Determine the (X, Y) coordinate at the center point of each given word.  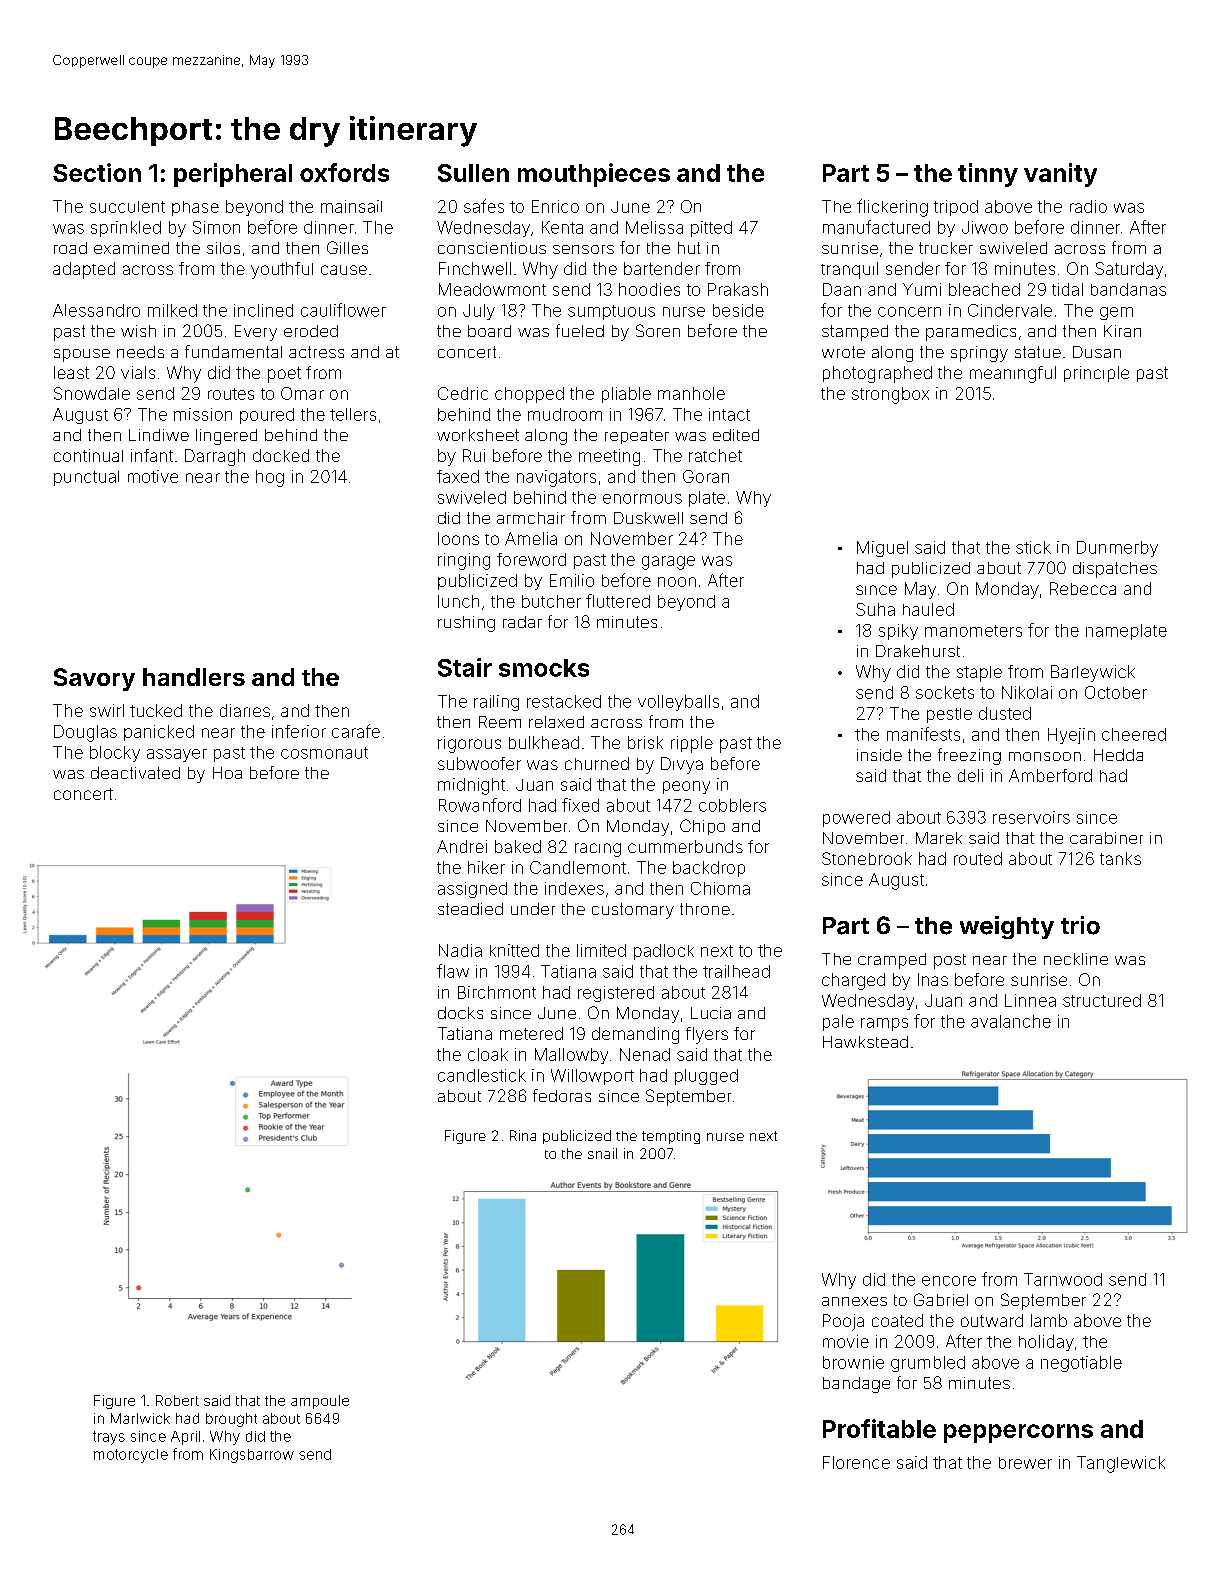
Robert (177, 1400)
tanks (1120, 858)
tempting (671, 1137)
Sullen (473, 173)
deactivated (135, 773)
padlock (664, 952)
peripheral (233, 175)
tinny (988, 175)
